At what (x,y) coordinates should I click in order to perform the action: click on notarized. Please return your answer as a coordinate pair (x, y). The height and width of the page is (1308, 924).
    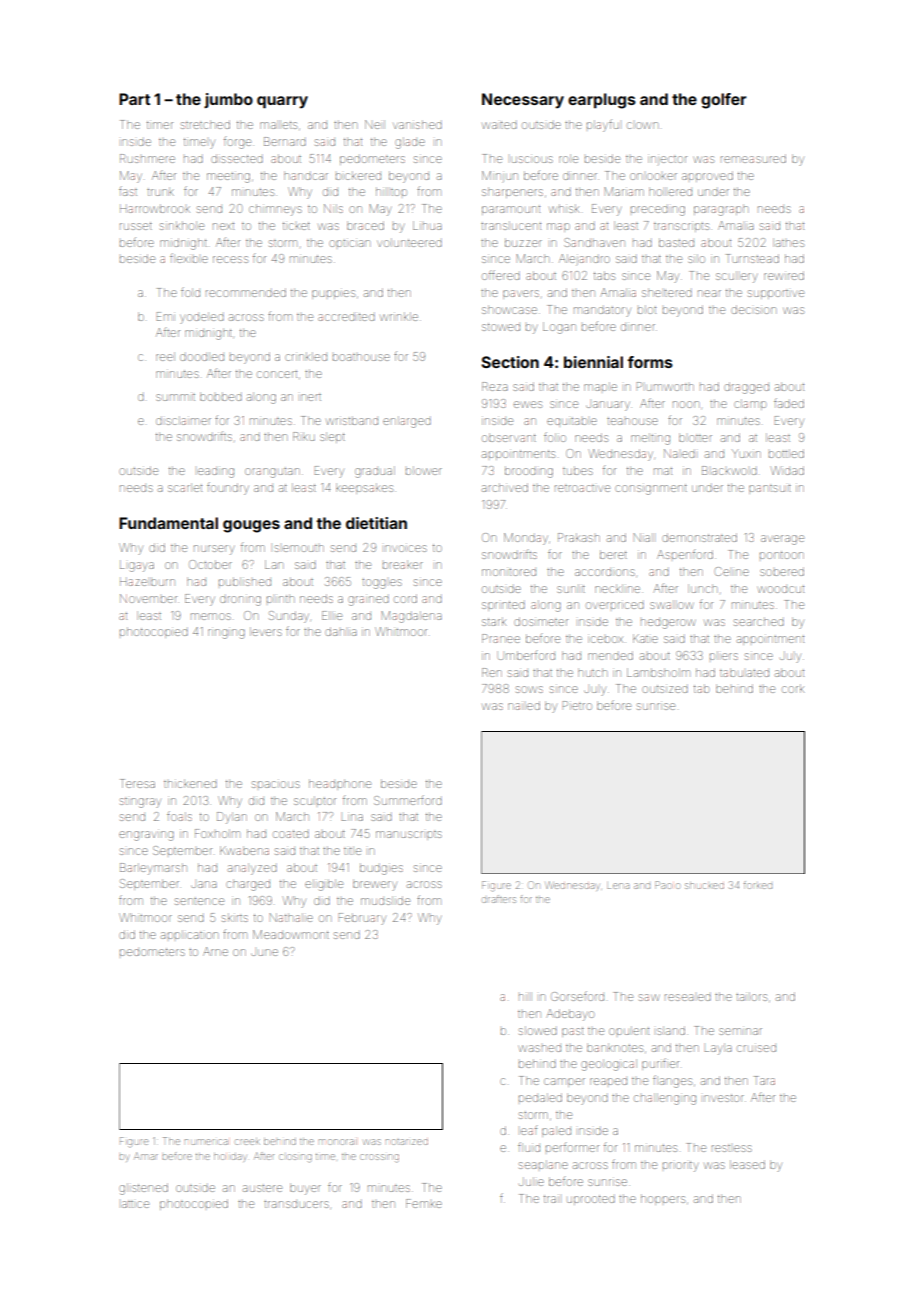
    Looking at the image, I should click on (407, 1142).
